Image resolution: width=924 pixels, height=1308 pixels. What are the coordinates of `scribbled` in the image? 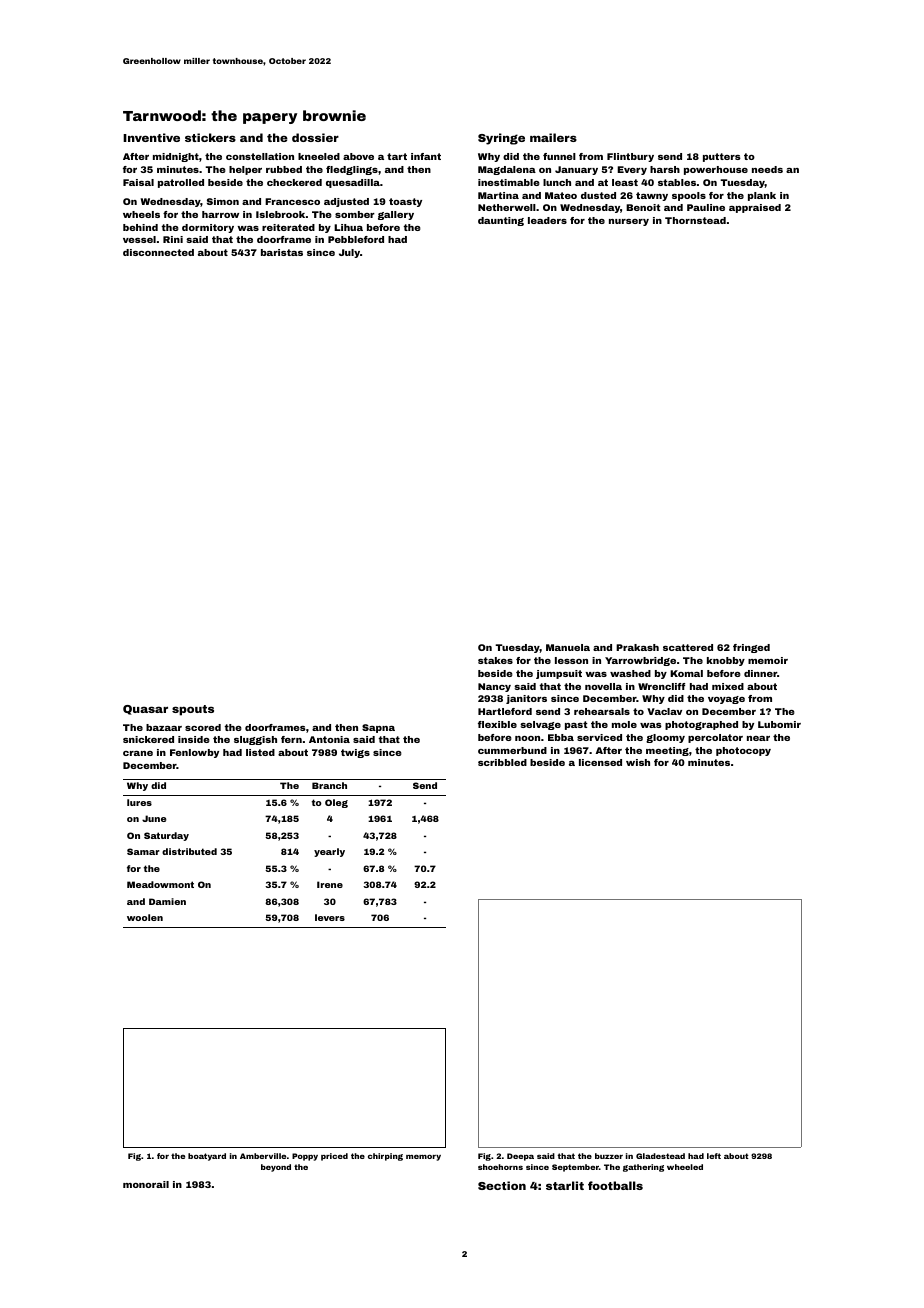 It's located at (502, 762).
